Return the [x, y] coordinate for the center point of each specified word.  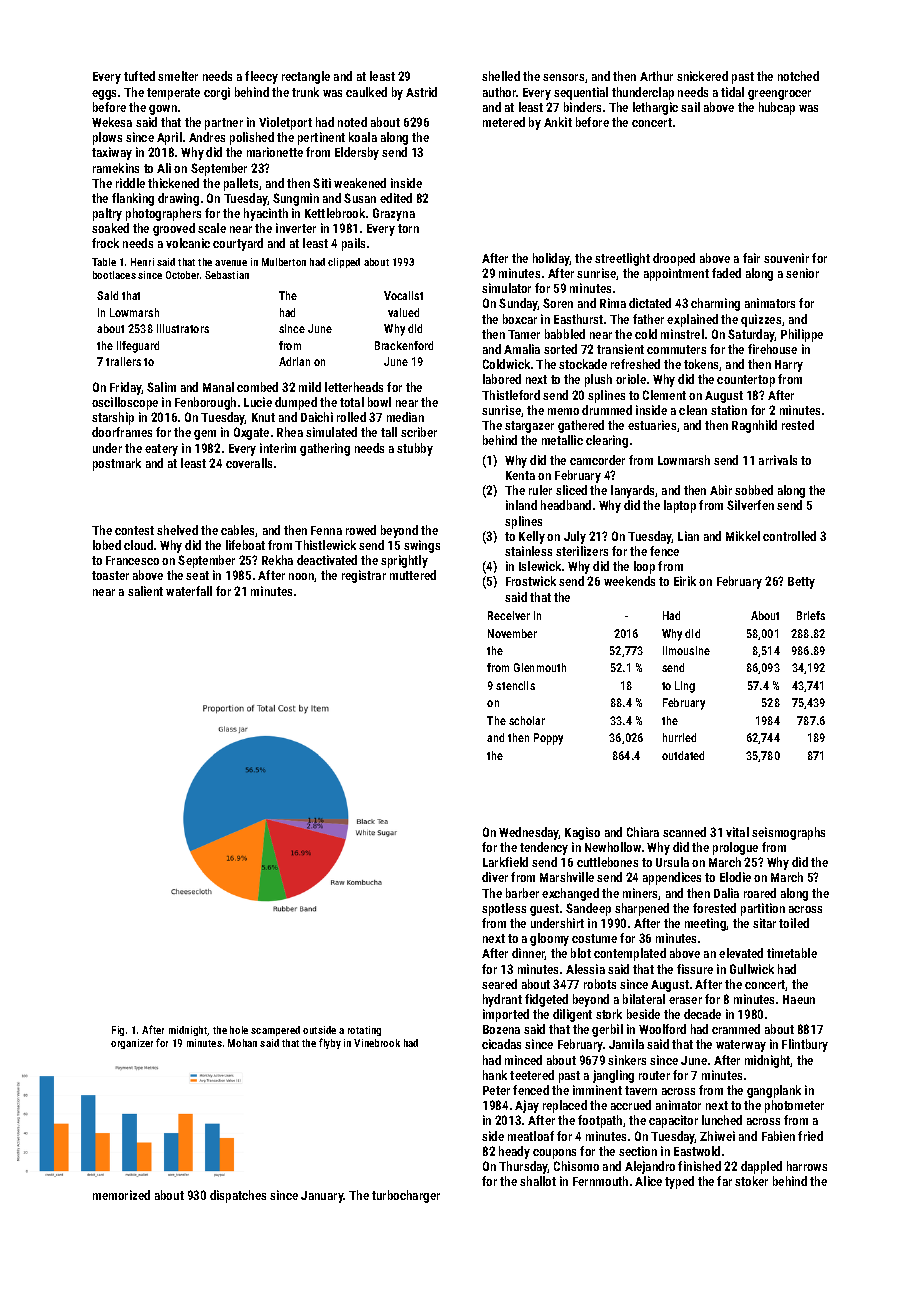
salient [145, 591]
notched [798, 76]
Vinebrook [377, 1043]
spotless [504, 909]
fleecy [261, 77]
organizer [132, 1044]
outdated [683, 755]
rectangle [306, 77]
